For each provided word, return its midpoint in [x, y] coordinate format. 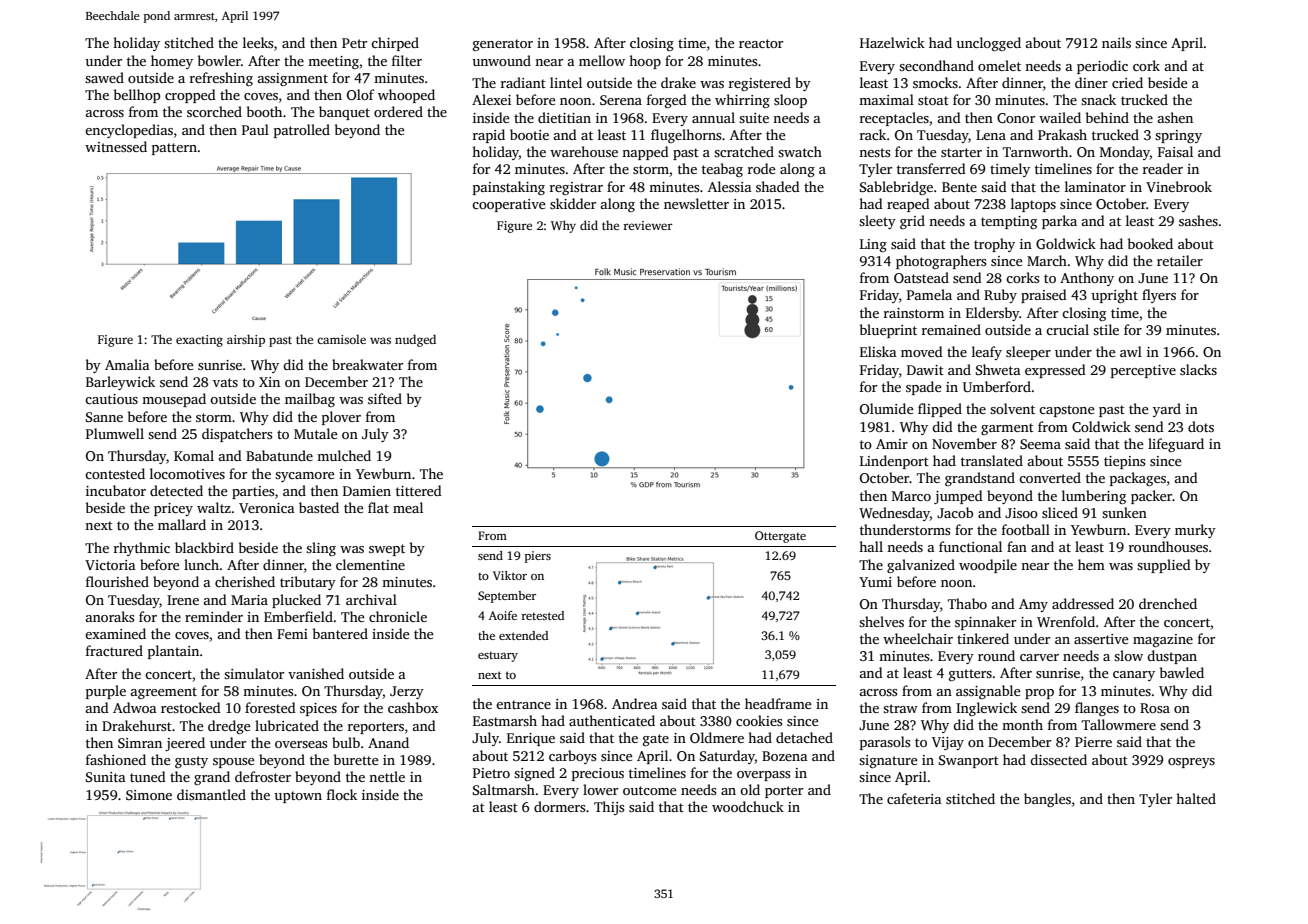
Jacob [955, 512]
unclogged [988, 44]
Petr [354, 43]
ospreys [1191, 763]
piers [538, 557]
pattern [174, 149]
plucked [296, 601]
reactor [761, 43]
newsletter [696, 203]
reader [1163, 168]
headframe [778, 703]
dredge [229, 727]
